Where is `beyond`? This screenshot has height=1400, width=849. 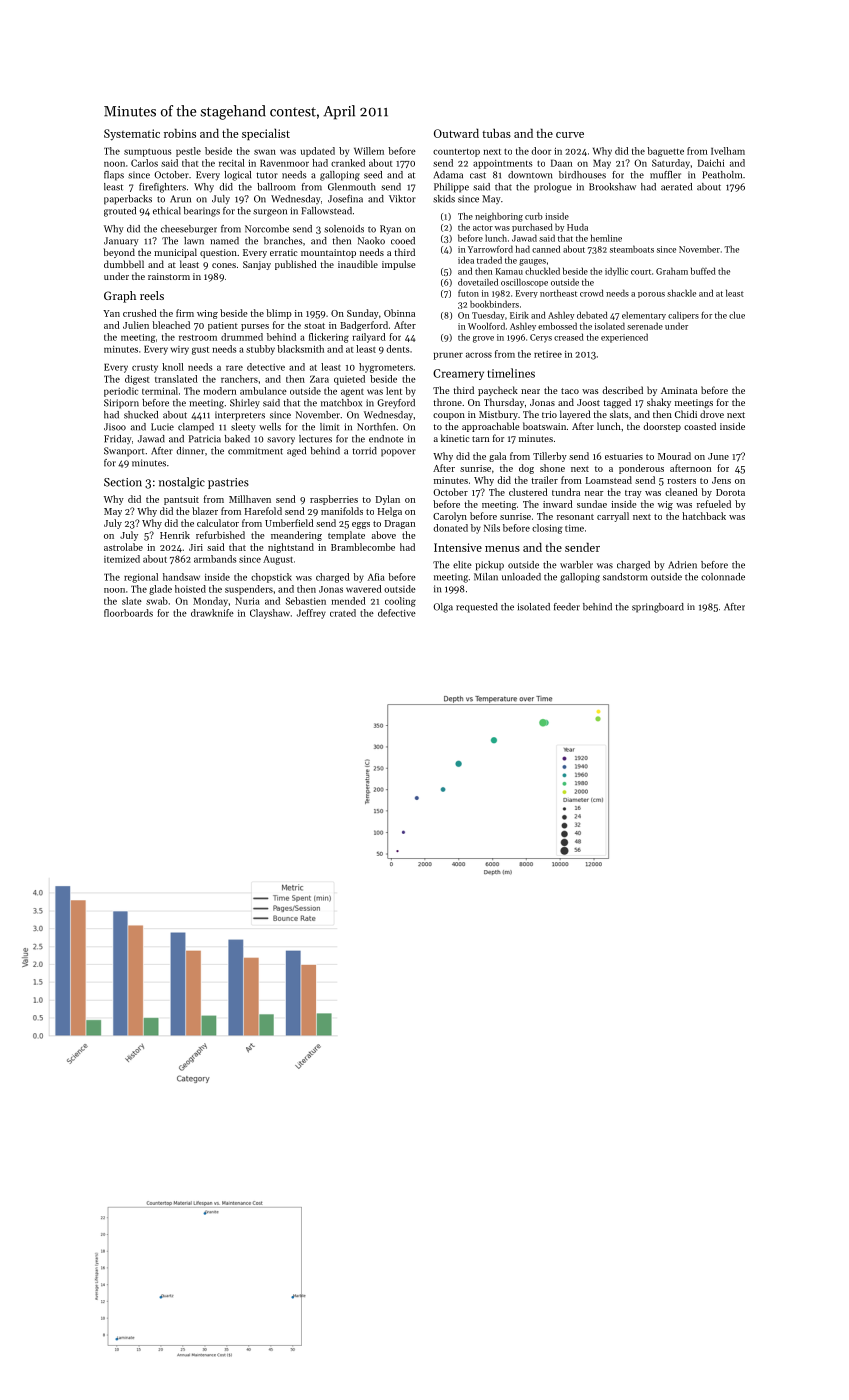 beyond is located at coordinates (119, 253).
